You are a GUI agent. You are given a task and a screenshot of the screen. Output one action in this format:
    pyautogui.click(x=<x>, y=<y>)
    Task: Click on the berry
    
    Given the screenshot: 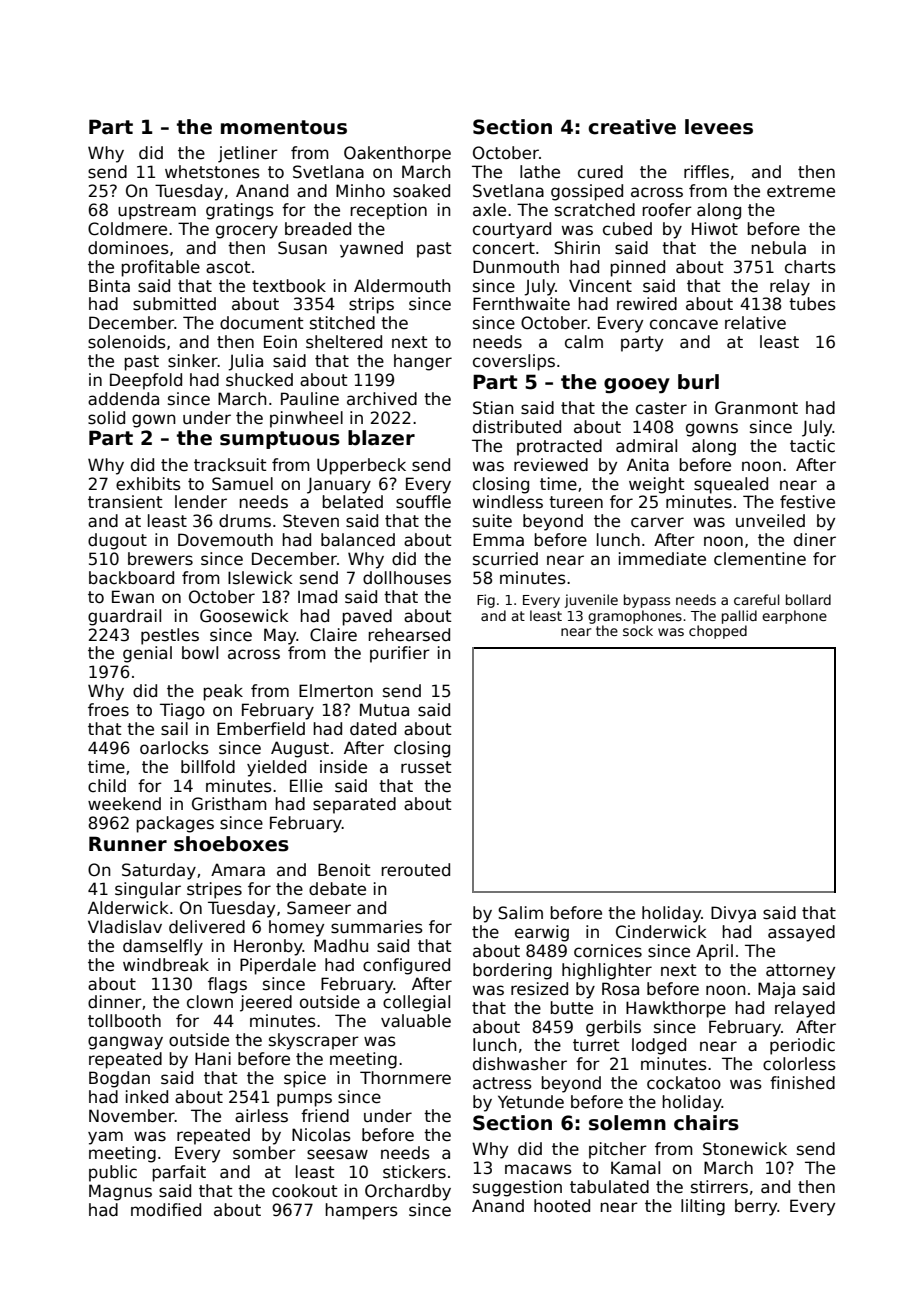 What is the action you would take?
    pyautogui.click(x=756, y=1207)
